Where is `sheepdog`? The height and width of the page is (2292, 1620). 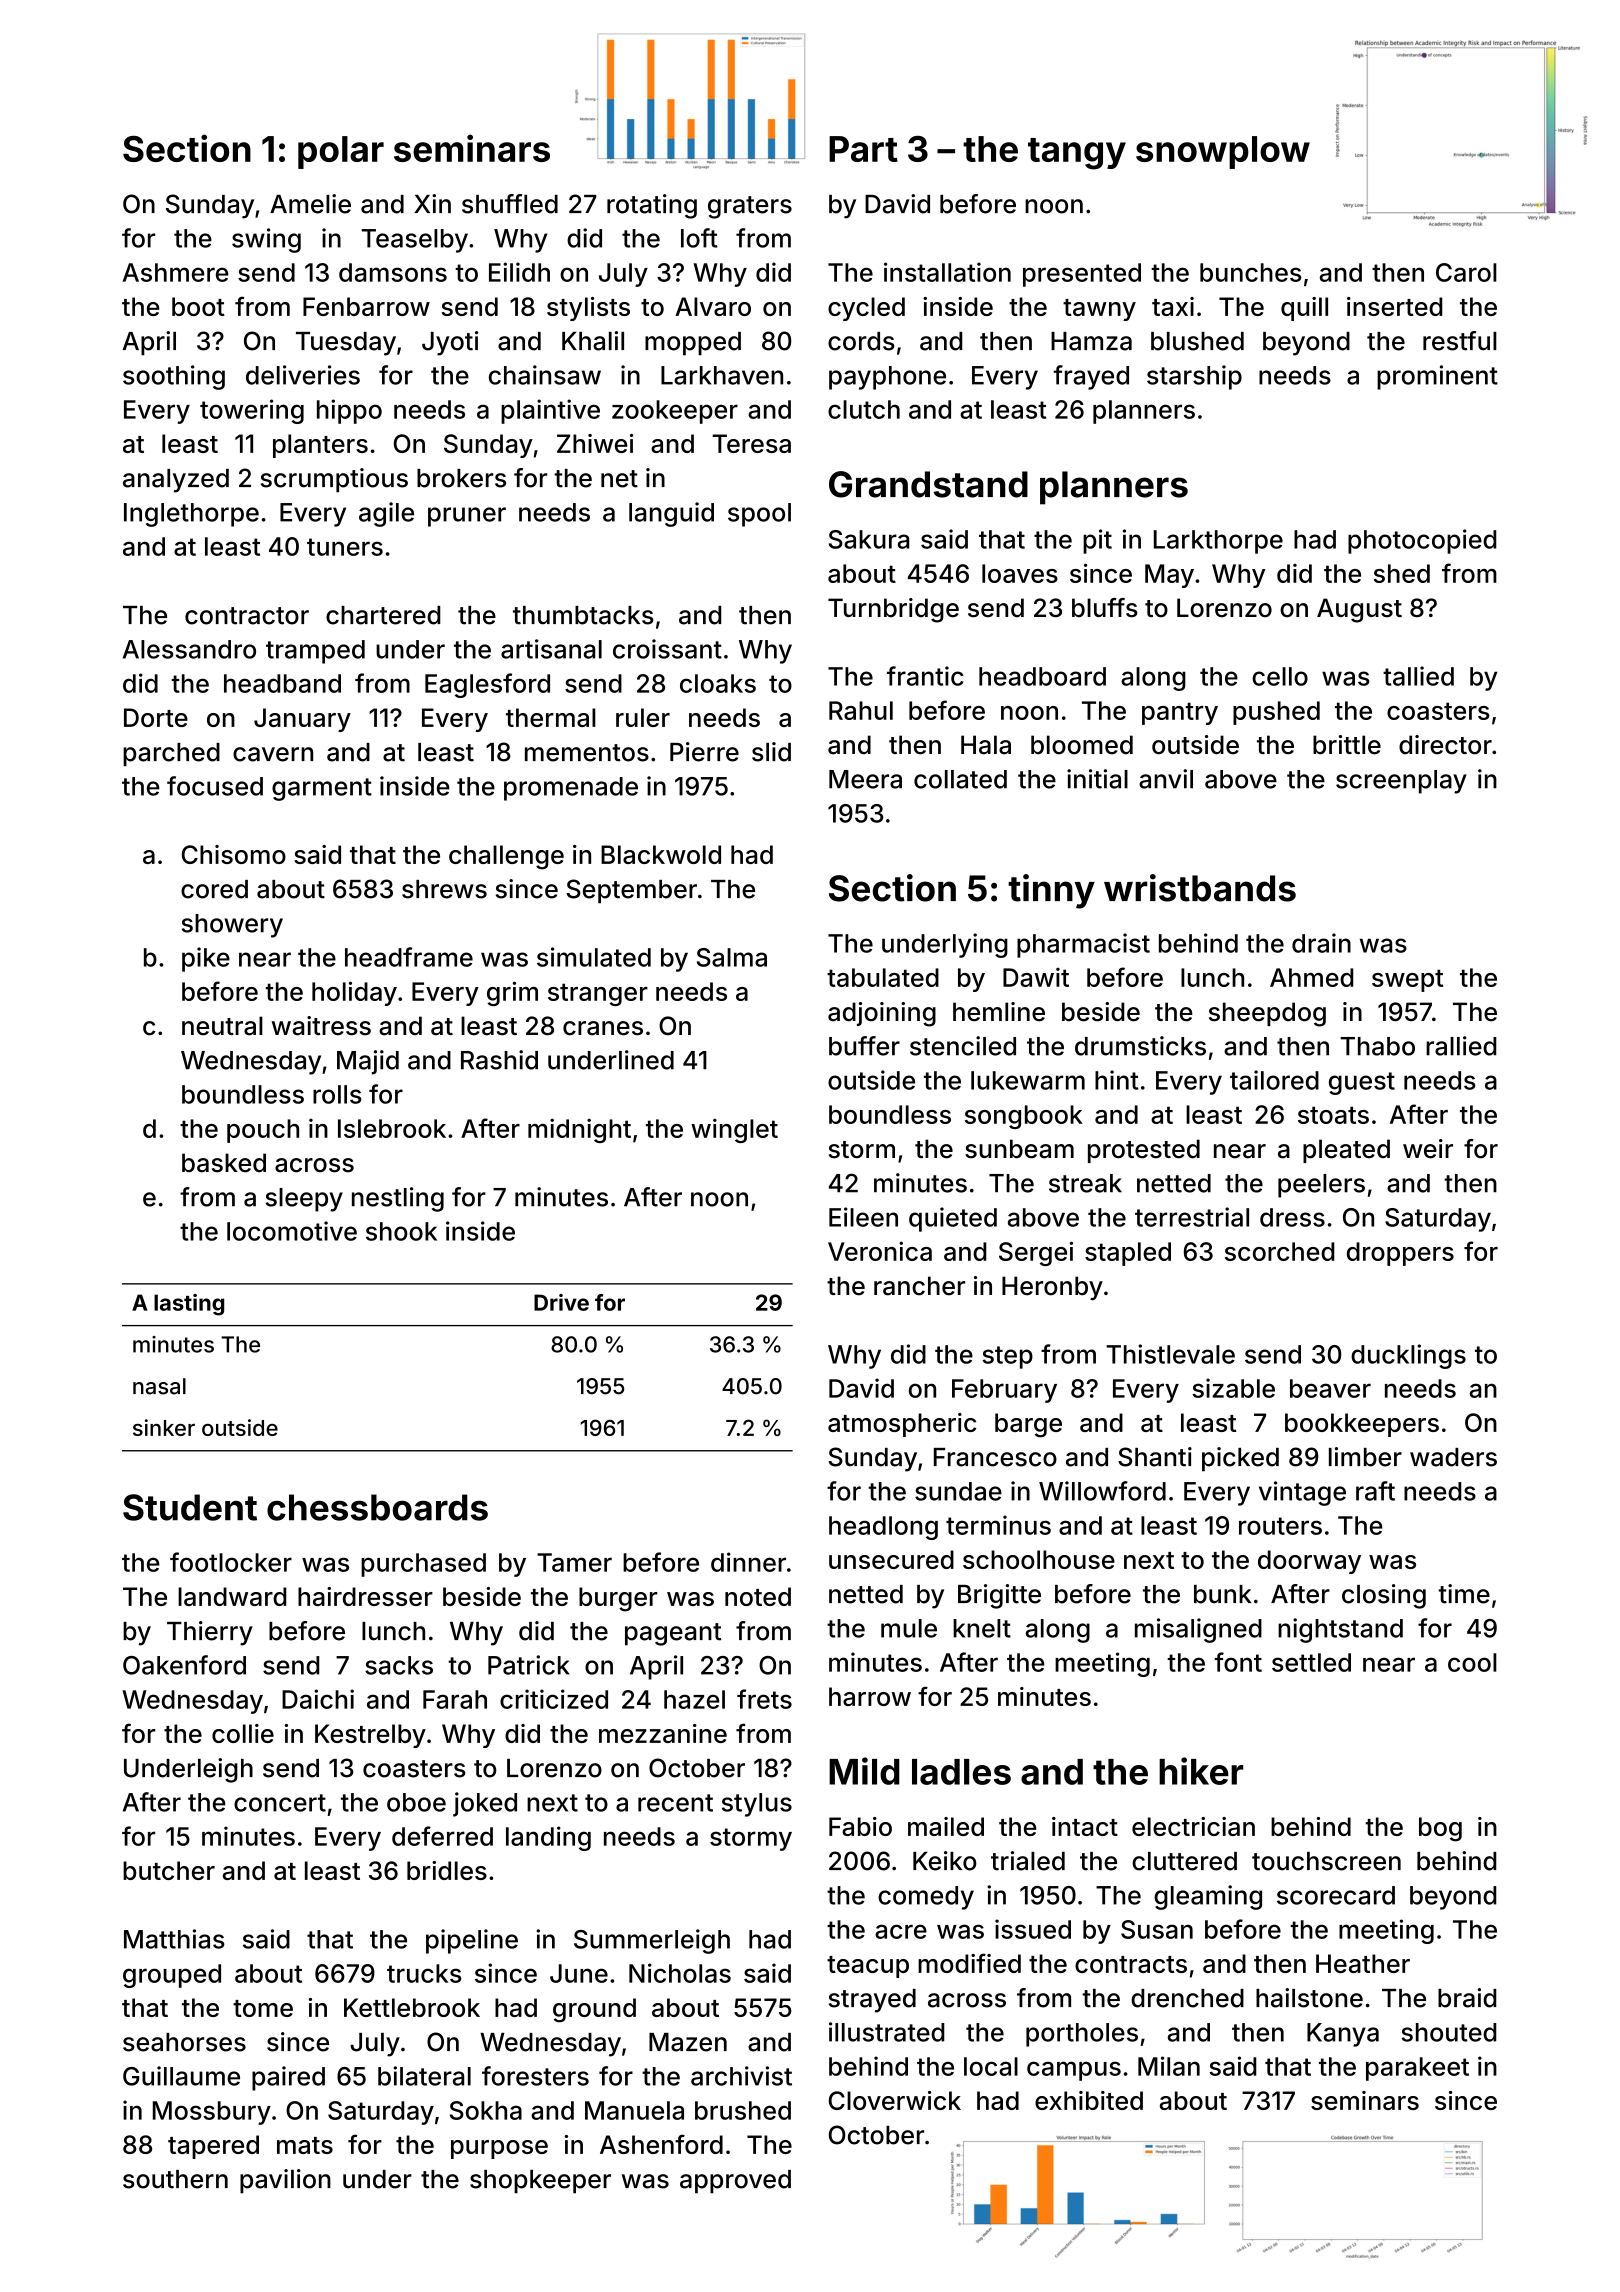
sheepdog is located at coordinates (1267, 1014).
